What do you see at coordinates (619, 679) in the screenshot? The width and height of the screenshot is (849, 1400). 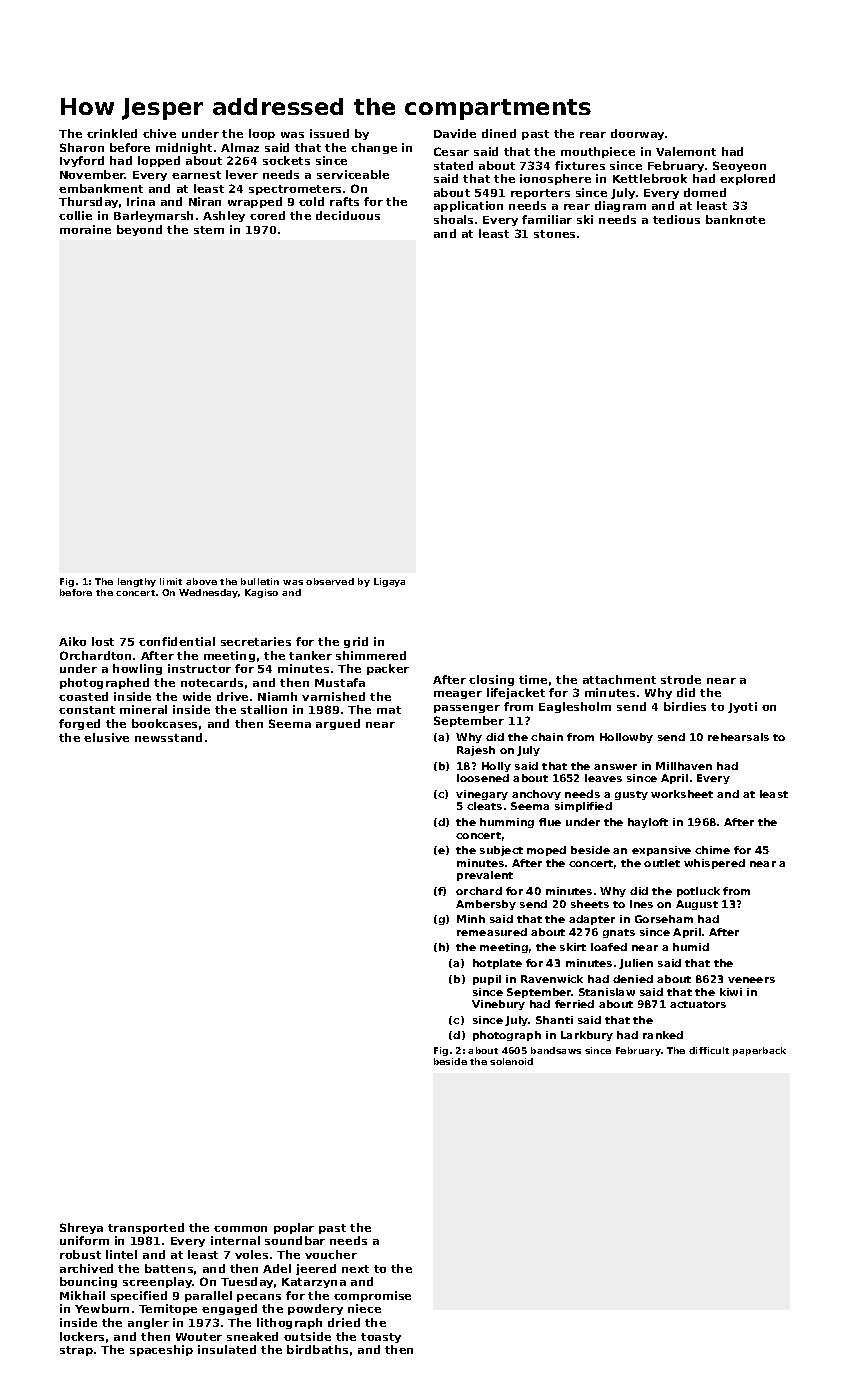 I see `attachment` at bounding box center [619, 679].
